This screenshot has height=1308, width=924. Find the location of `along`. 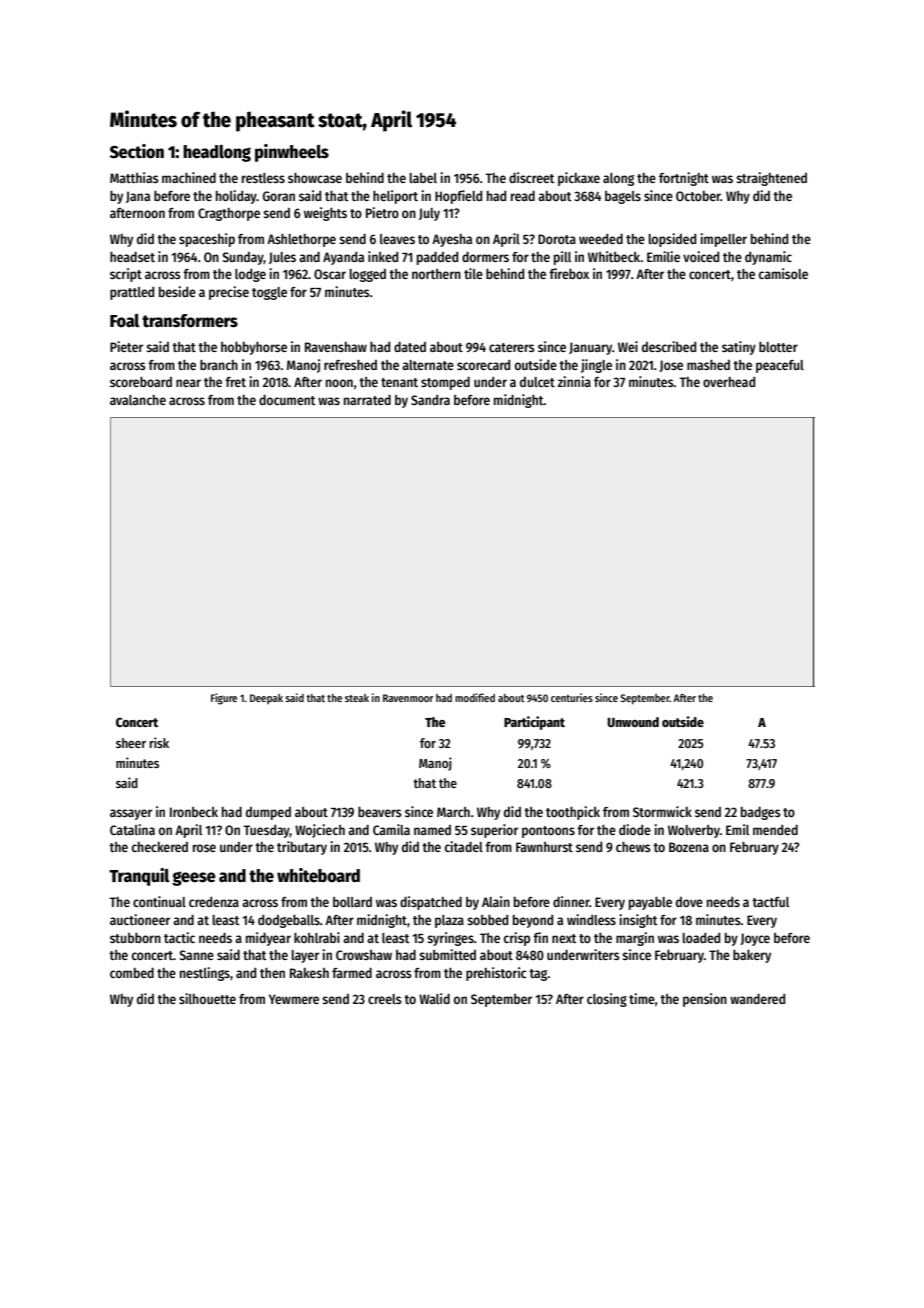

along is located at coordinates (618, 179).
